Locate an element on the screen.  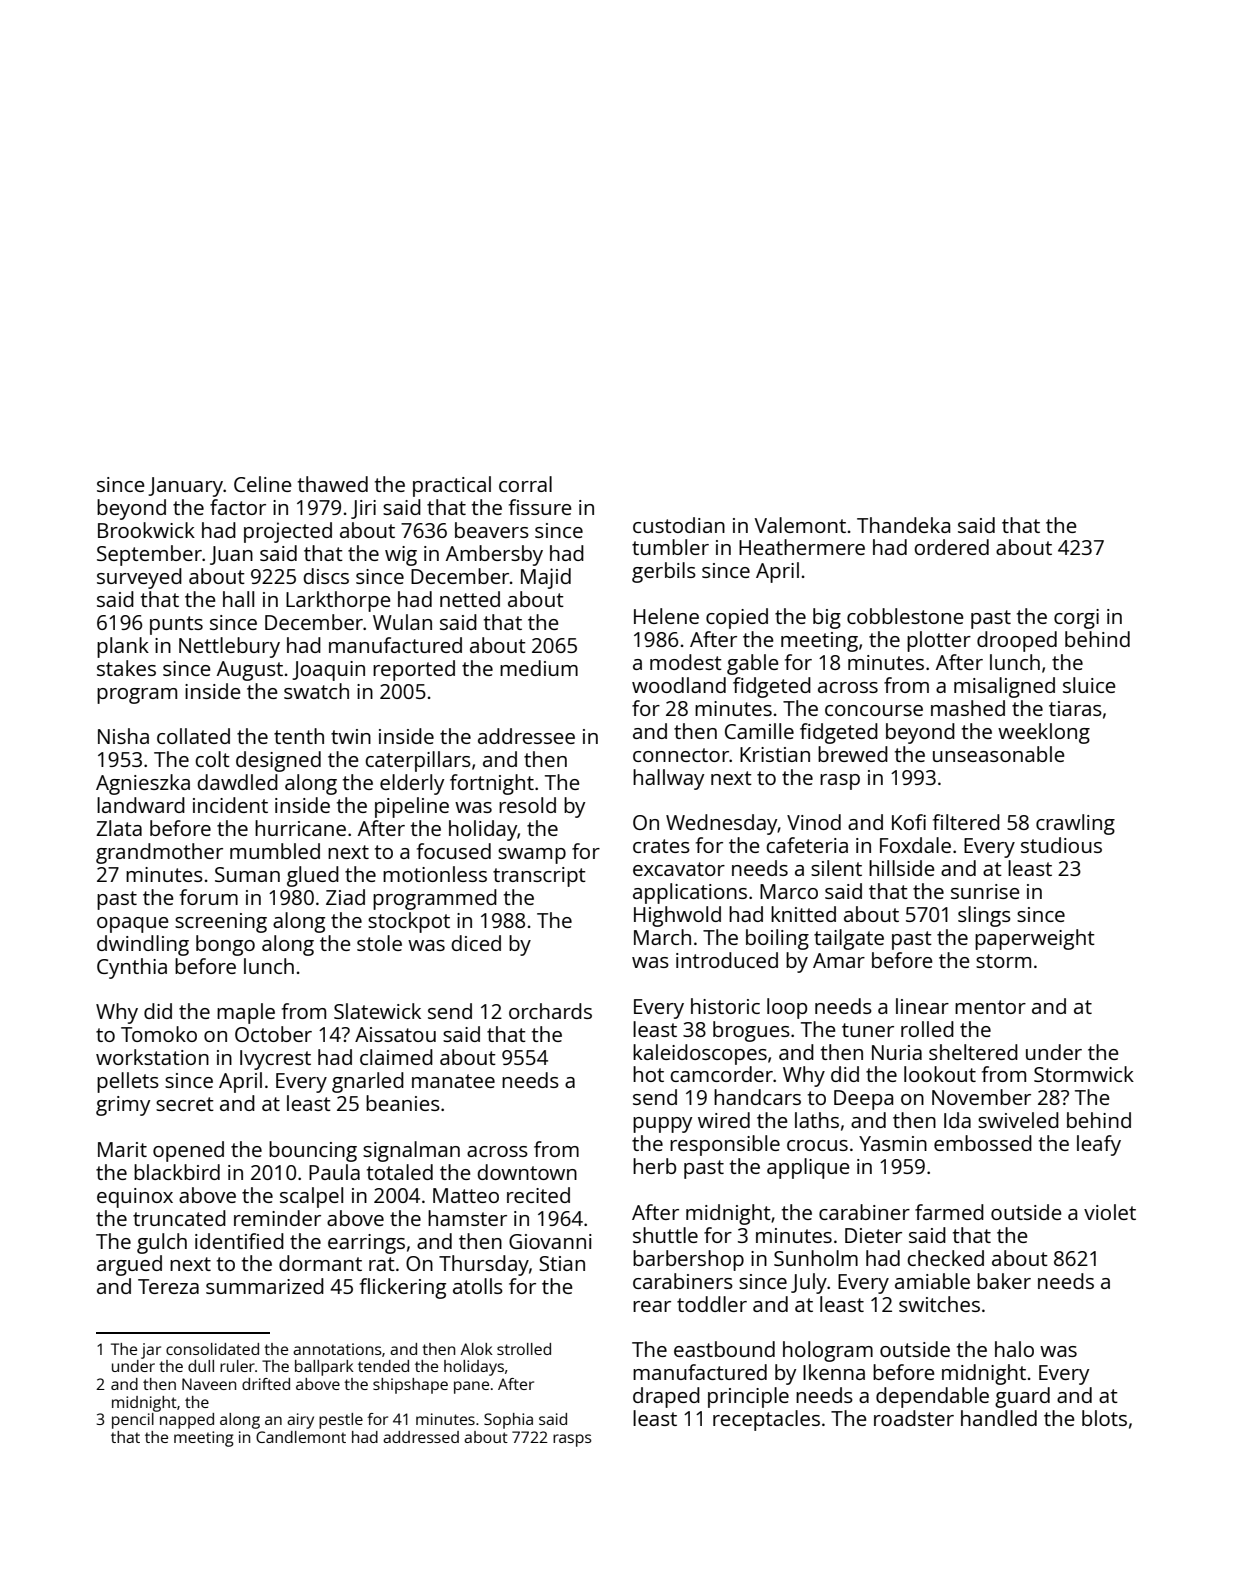
January is located at coordinates (185, 487).
